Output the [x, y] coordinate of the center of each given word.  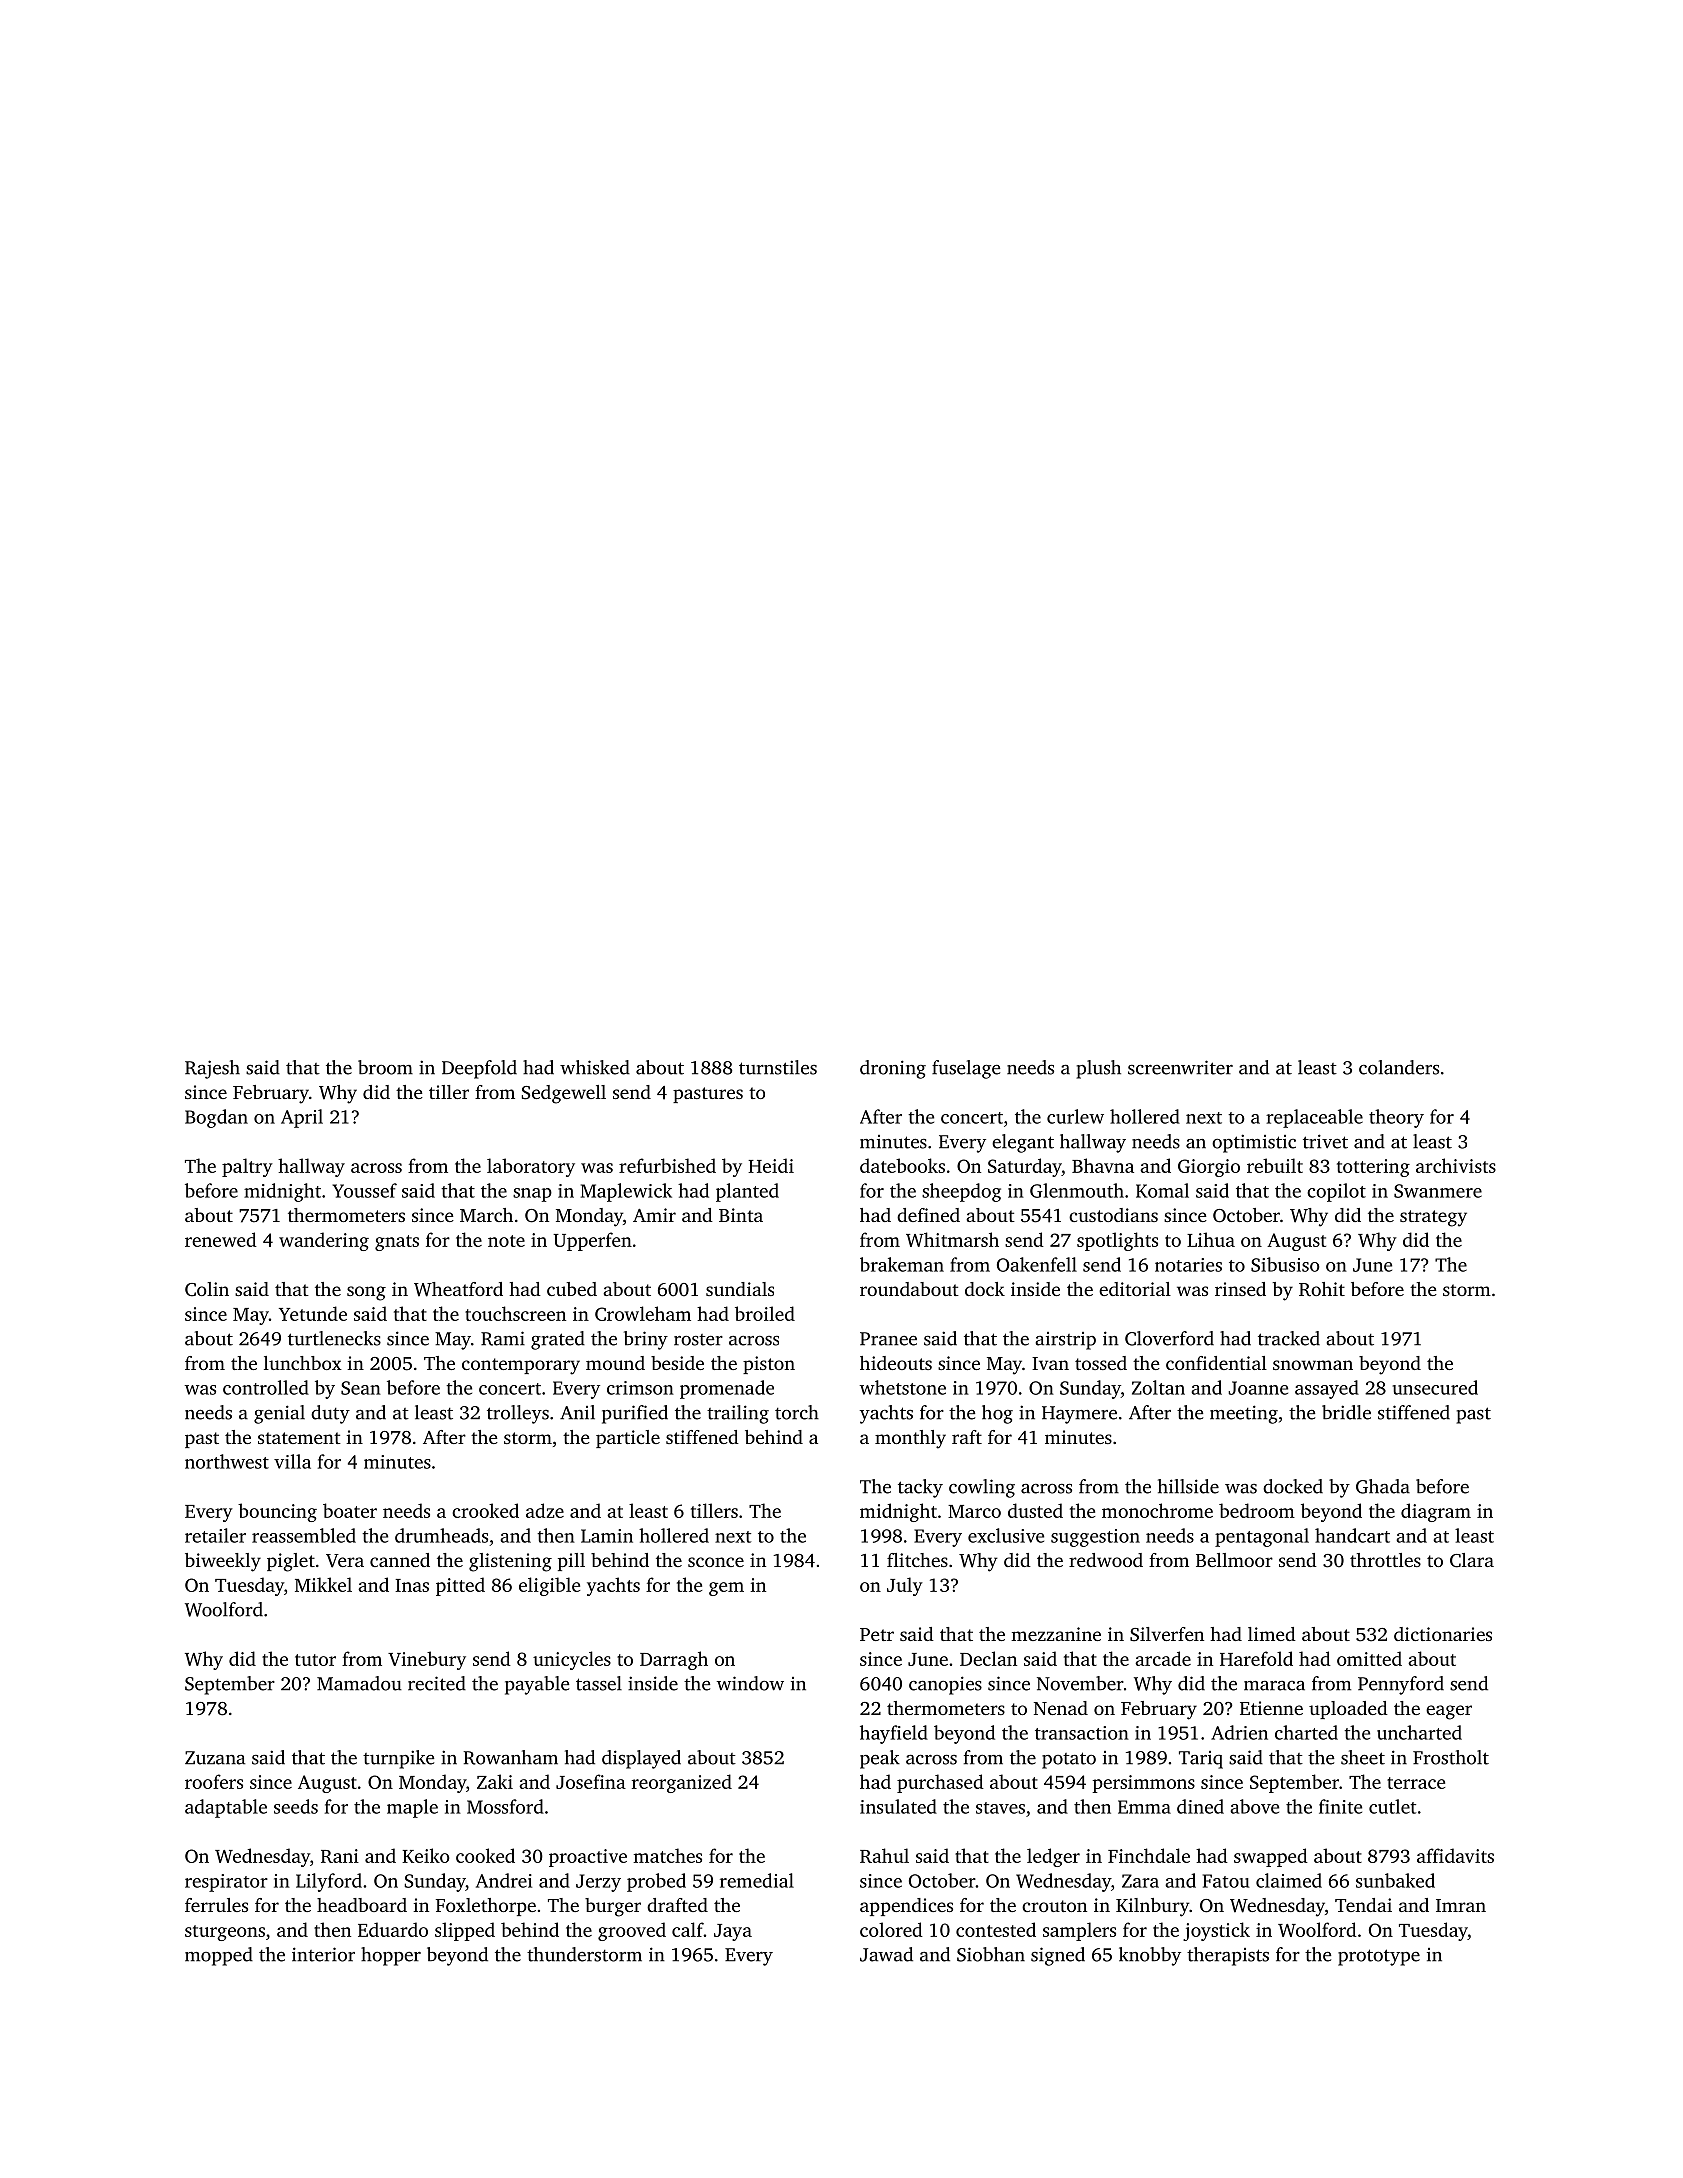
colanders [1399, 1067]
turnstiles [778, 1067]
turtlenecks [334, 1338]
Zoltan [1158, 1387]
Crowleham [643, 1313]
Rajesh [212, 1069]
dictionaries [1443, 1634]
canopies [945, 1685]
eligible [549, 1586]
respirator [226, 1883]
